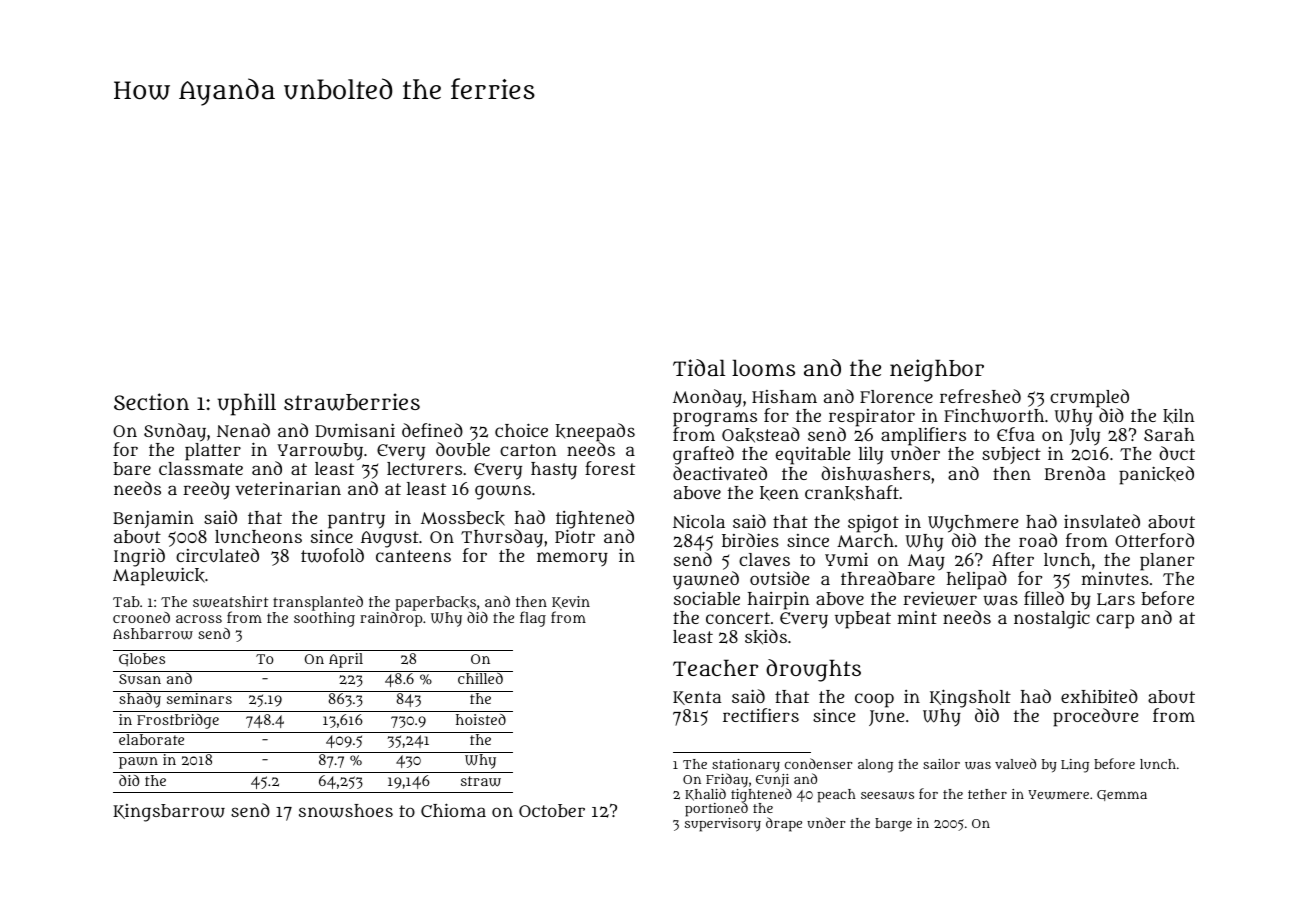 Image resolution: width=1308 pixels, height=924 pixels. Describe the element at coordinates (763, 367) in the screenshot. I see `looms` at that location.
